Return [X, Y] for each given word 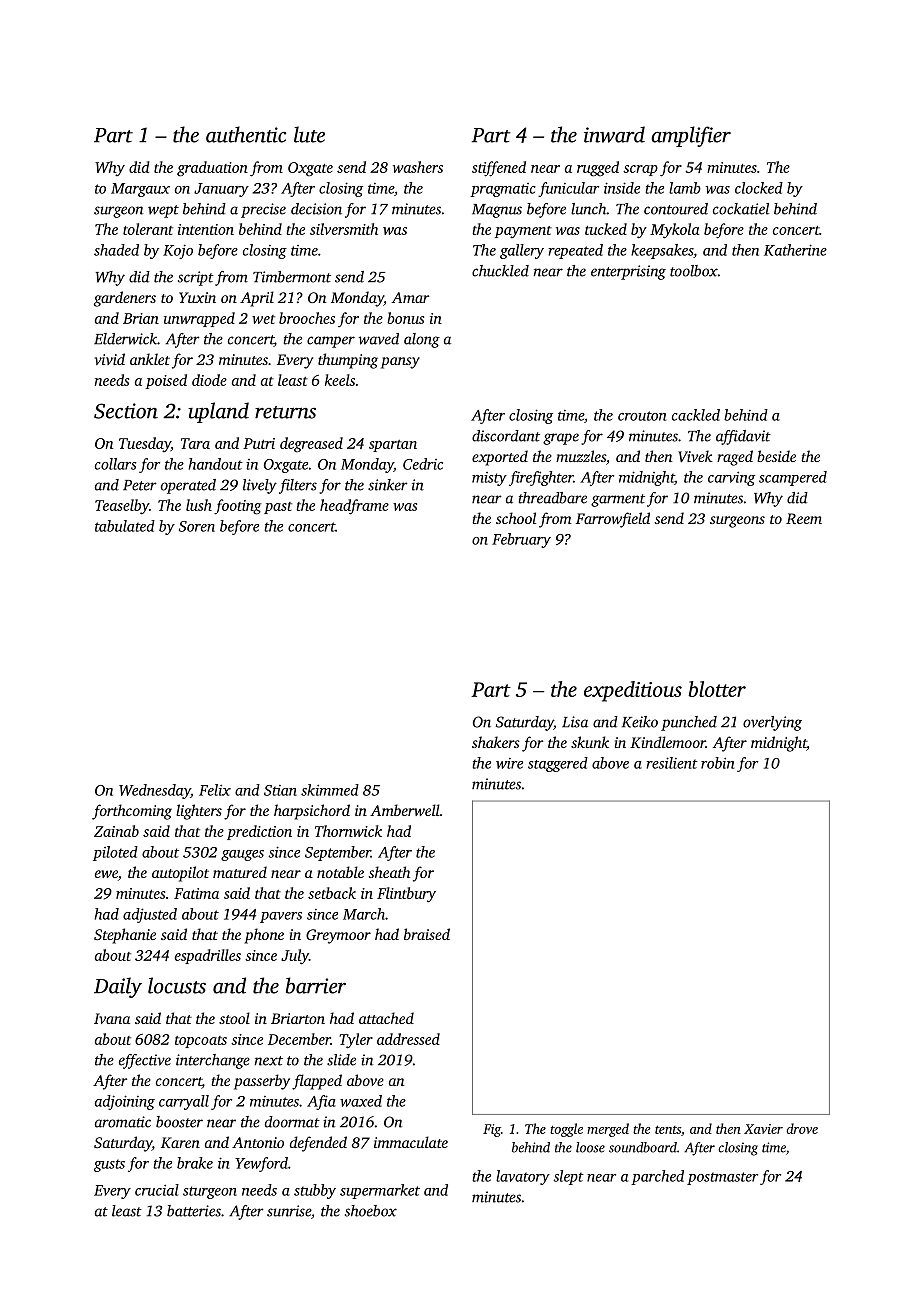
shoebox [371, 1211]
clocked [759, 188]
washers [418, 167]
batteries [194, 1211]
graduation [212, 169]
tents [668, 1129]
